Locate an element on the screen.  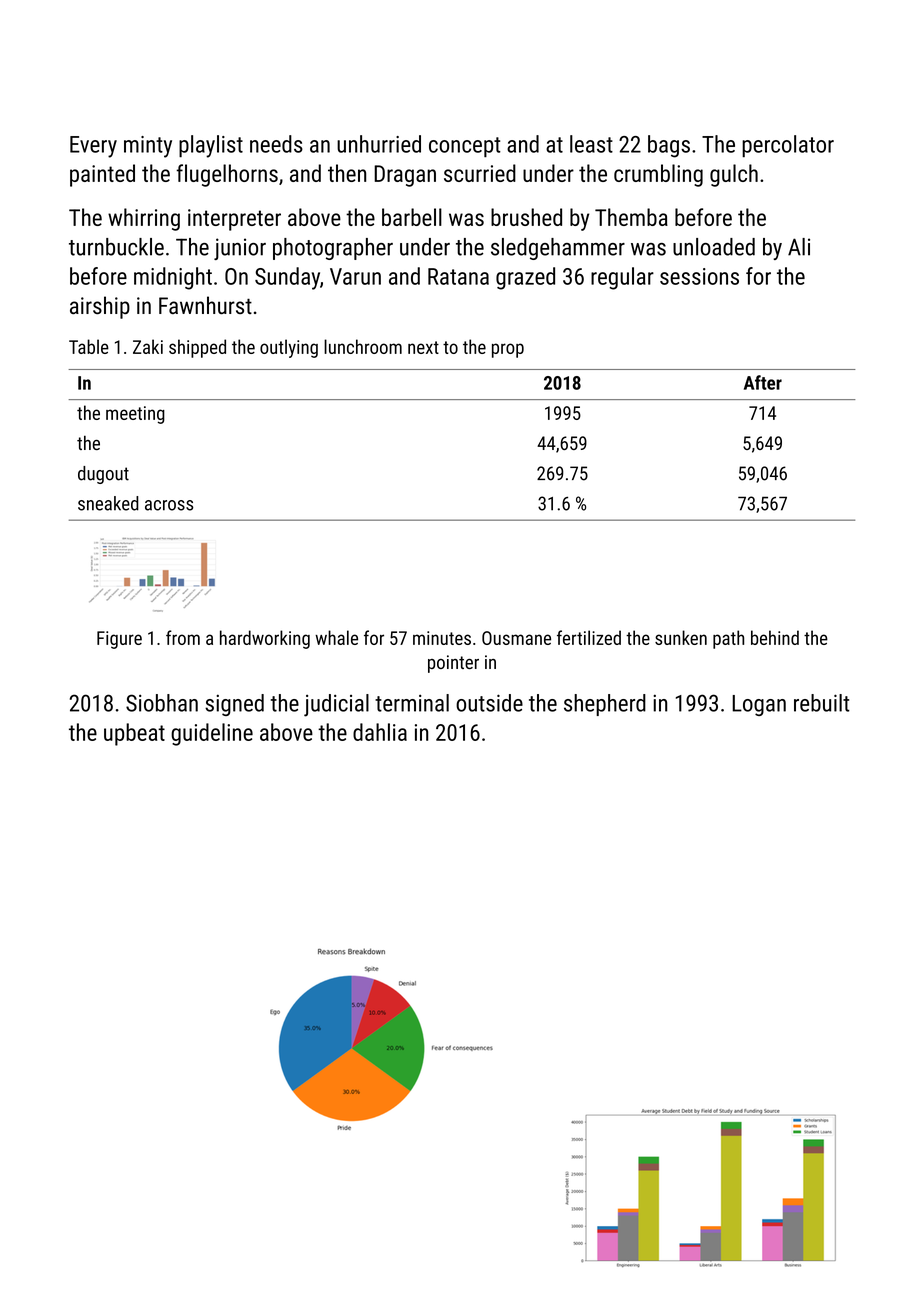
meeting is located at coordinates (135, 415).
